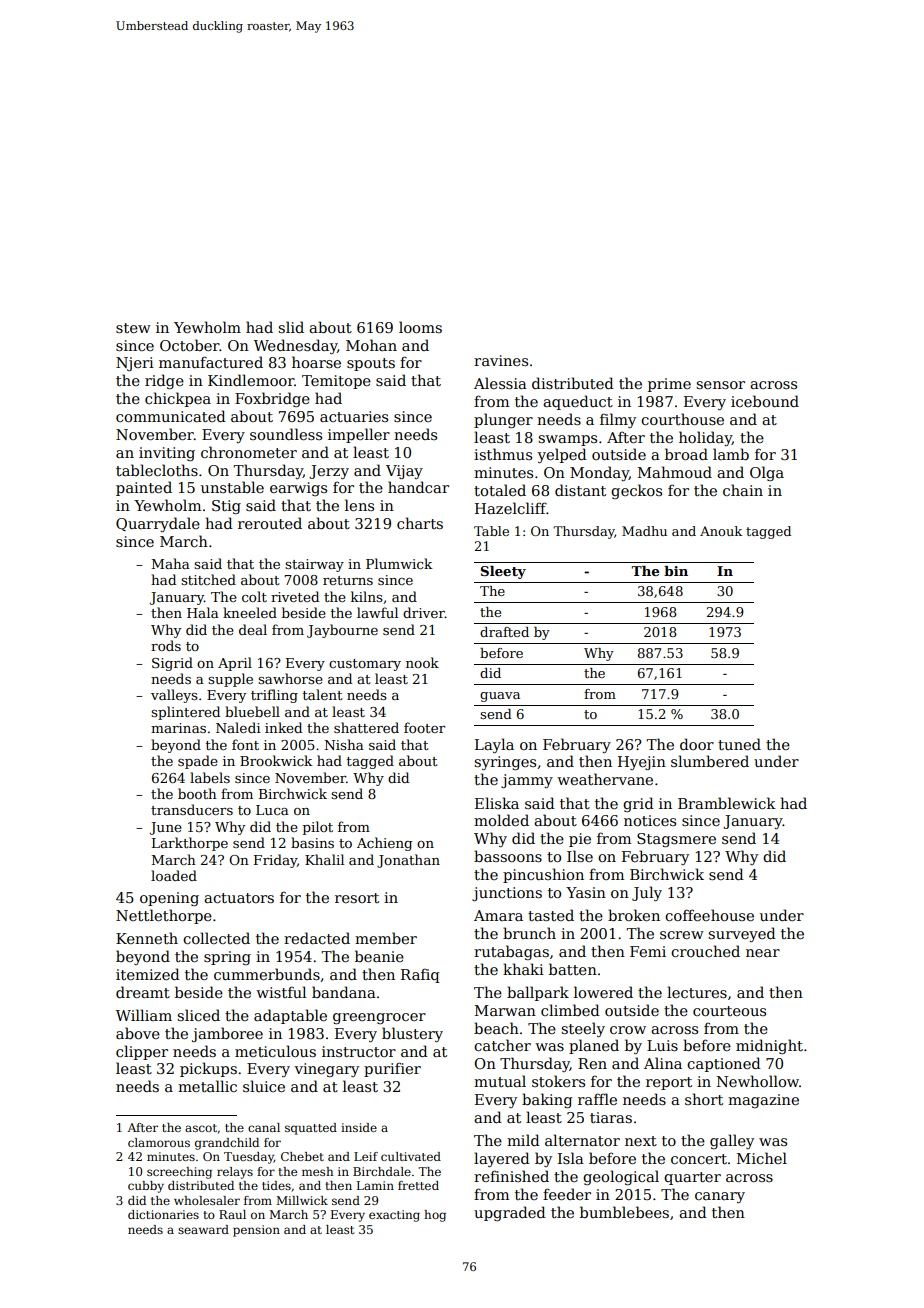  Describe the element at coordinates (144, 488) in the screenshot. I see `painted` at that location.
